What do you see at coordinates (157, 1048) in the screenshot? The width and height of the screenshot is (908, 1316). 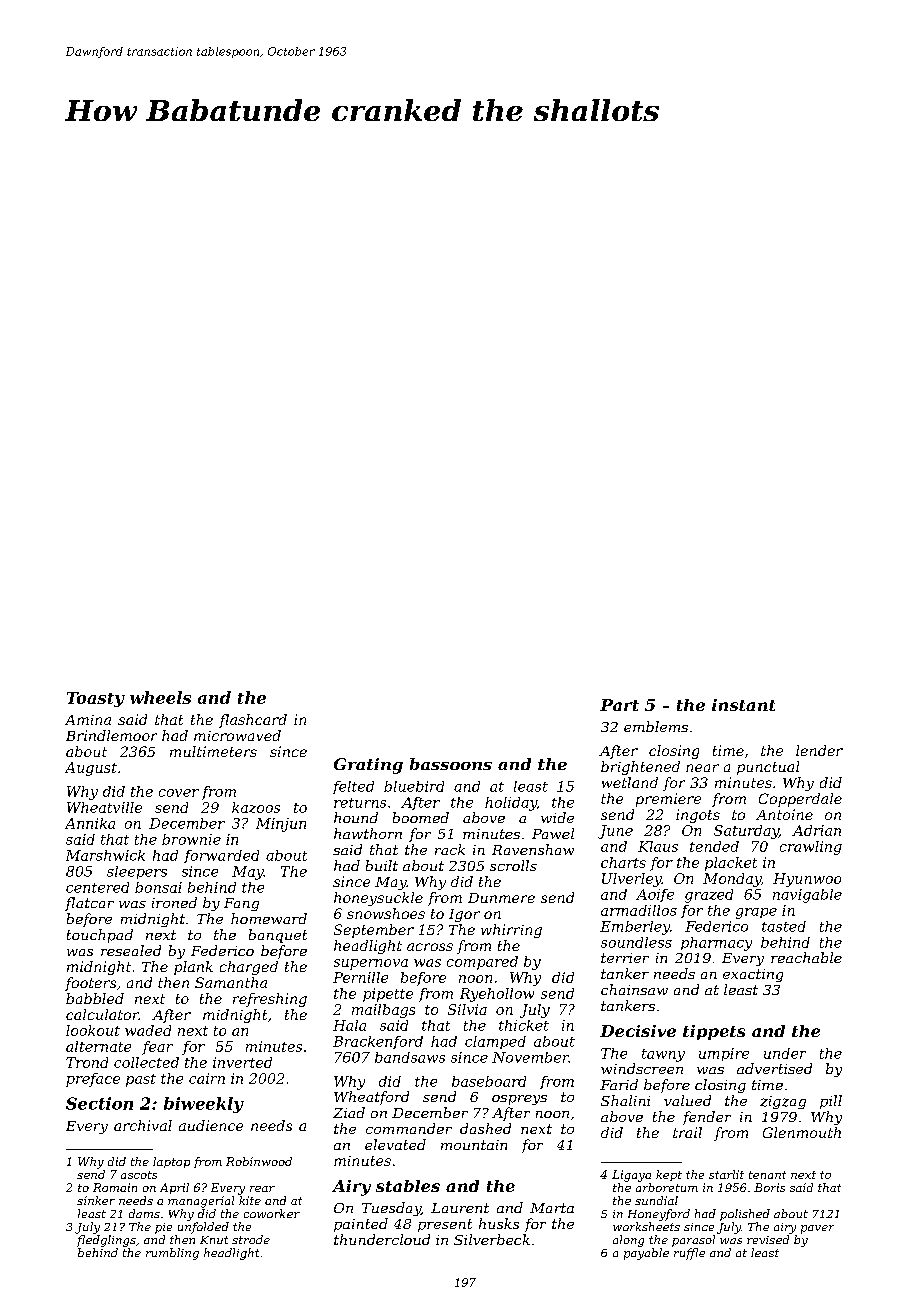 I see `fear` at bounding box center [157, 1048].
